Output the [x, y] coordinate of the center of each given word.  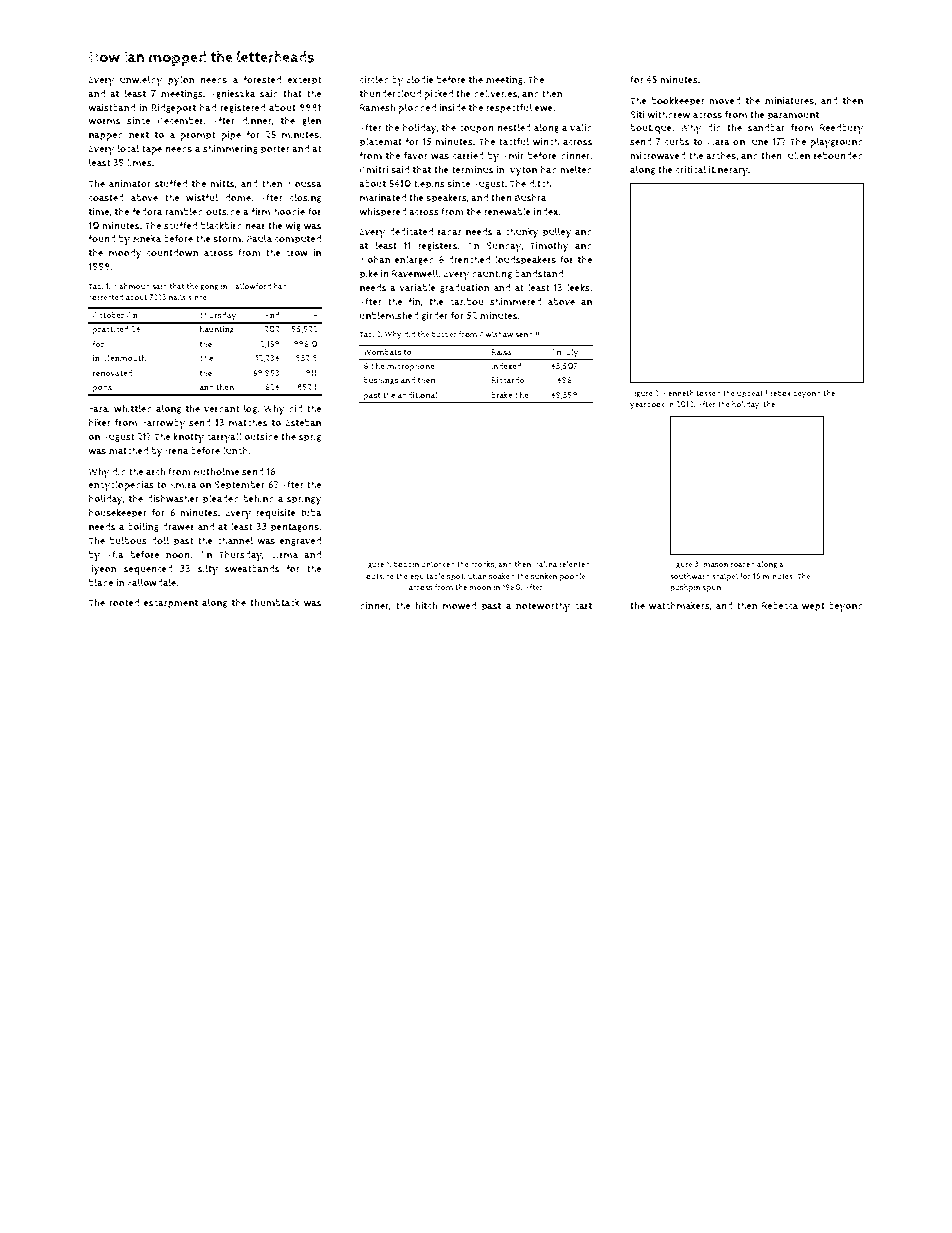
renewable [507, 211]
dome [238, 198]
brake [501, 395]
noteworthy [543, 606]
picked [438, 94]
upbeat [750, 394]
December [181, 121]
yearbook [647, 405]
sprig [310, 438]
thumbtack [275, 602]
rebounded [838, 156]
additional [418, 394]
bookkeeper [678, 101]
